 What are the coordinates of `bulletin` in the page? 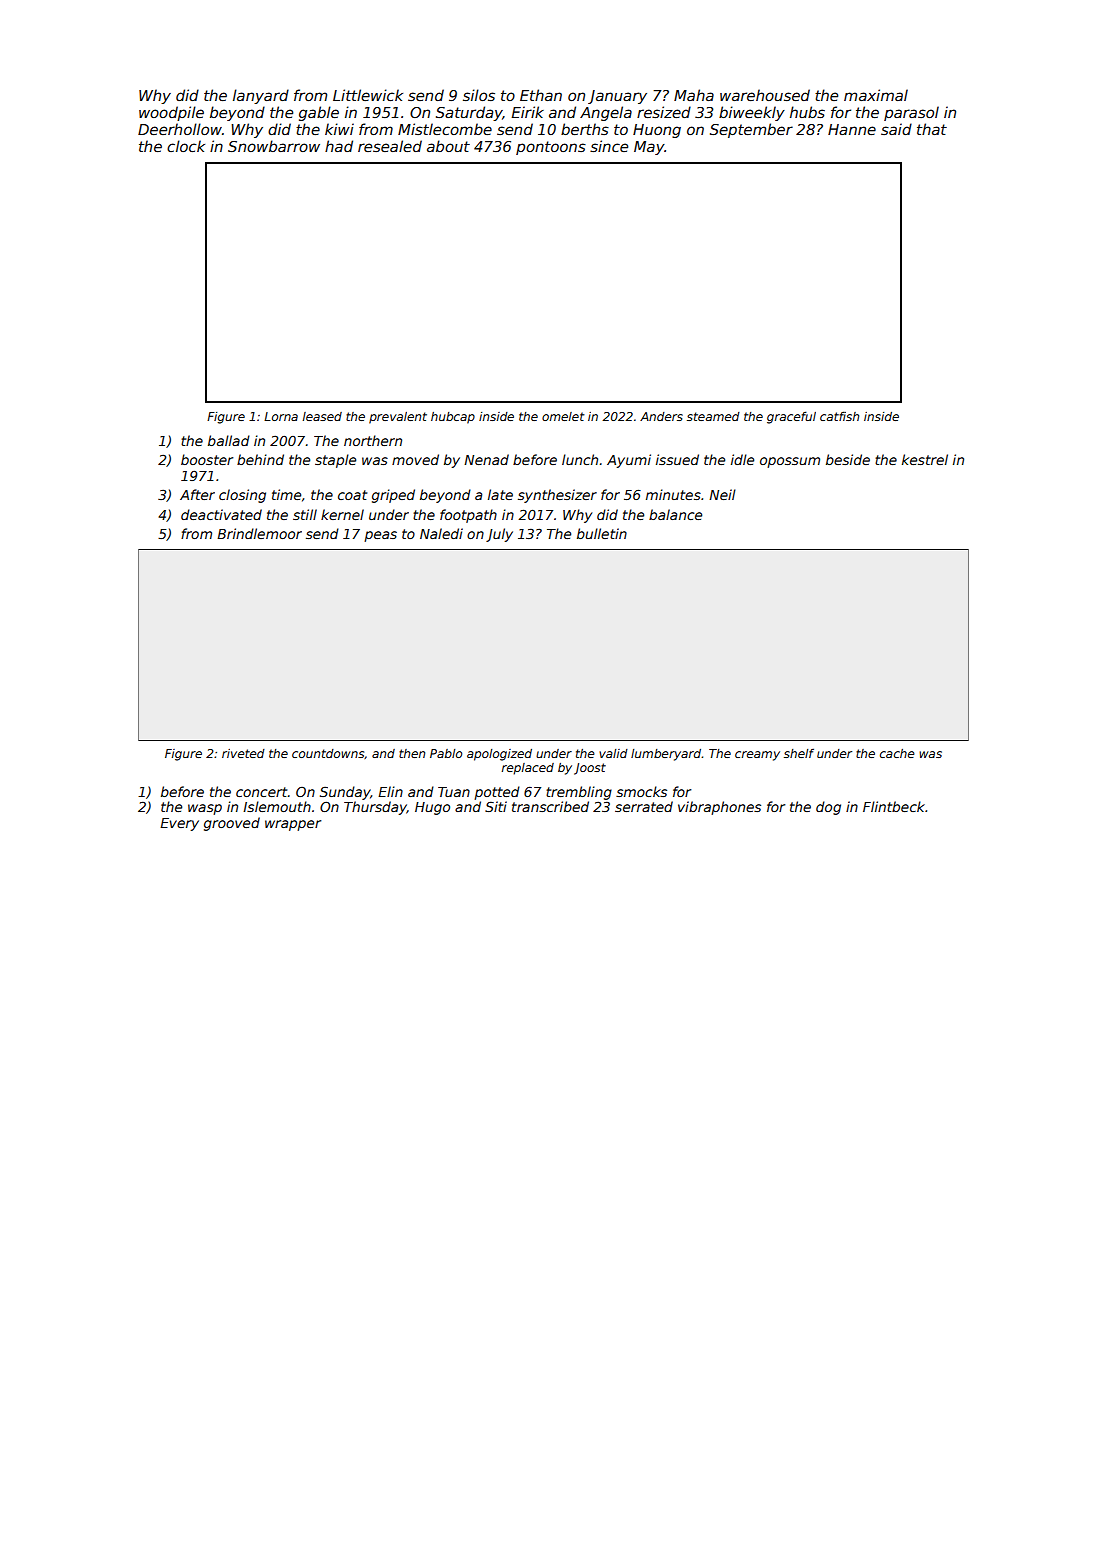 It's located at (602, 533).
